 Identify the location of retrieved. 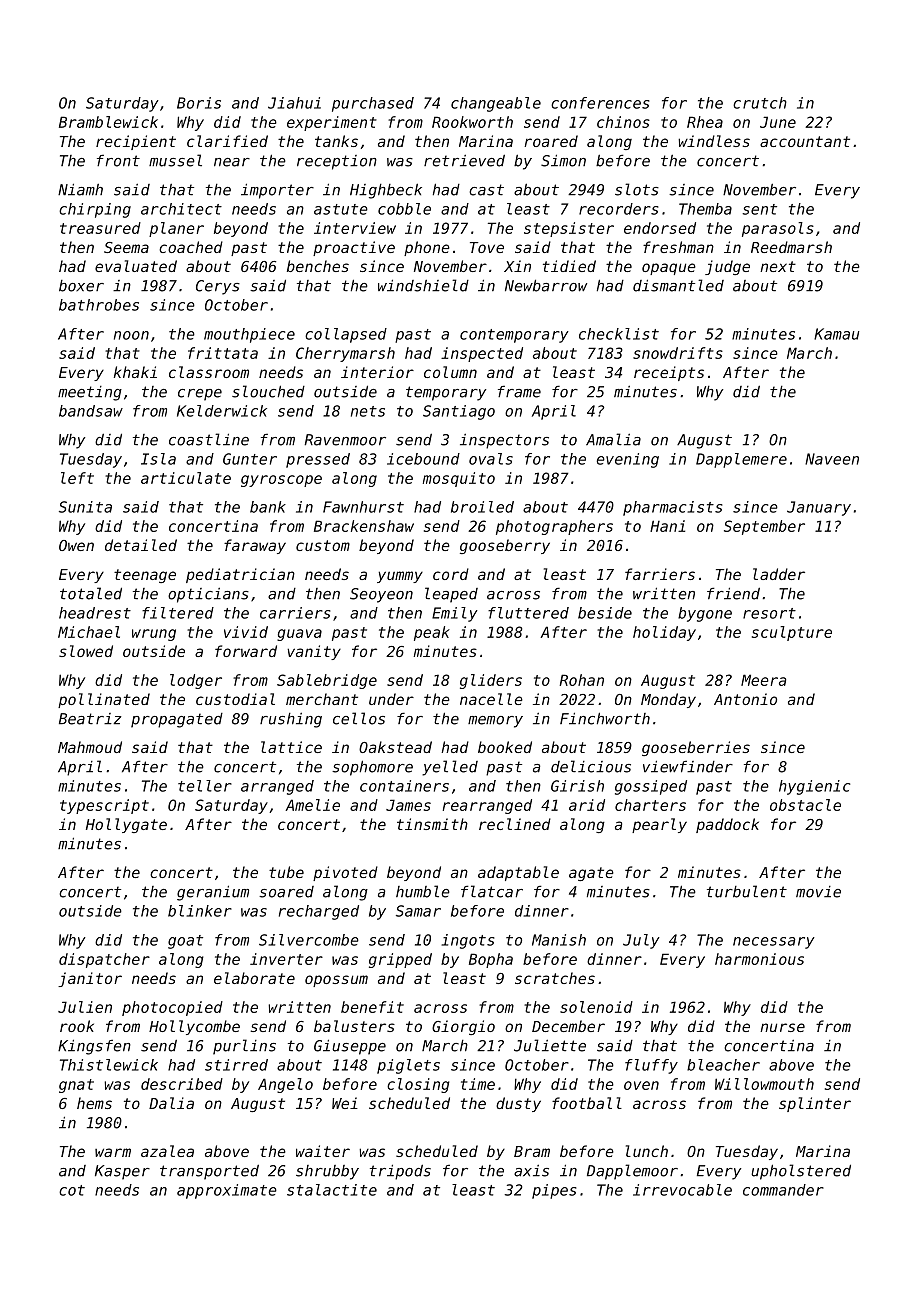
(464, 161).
